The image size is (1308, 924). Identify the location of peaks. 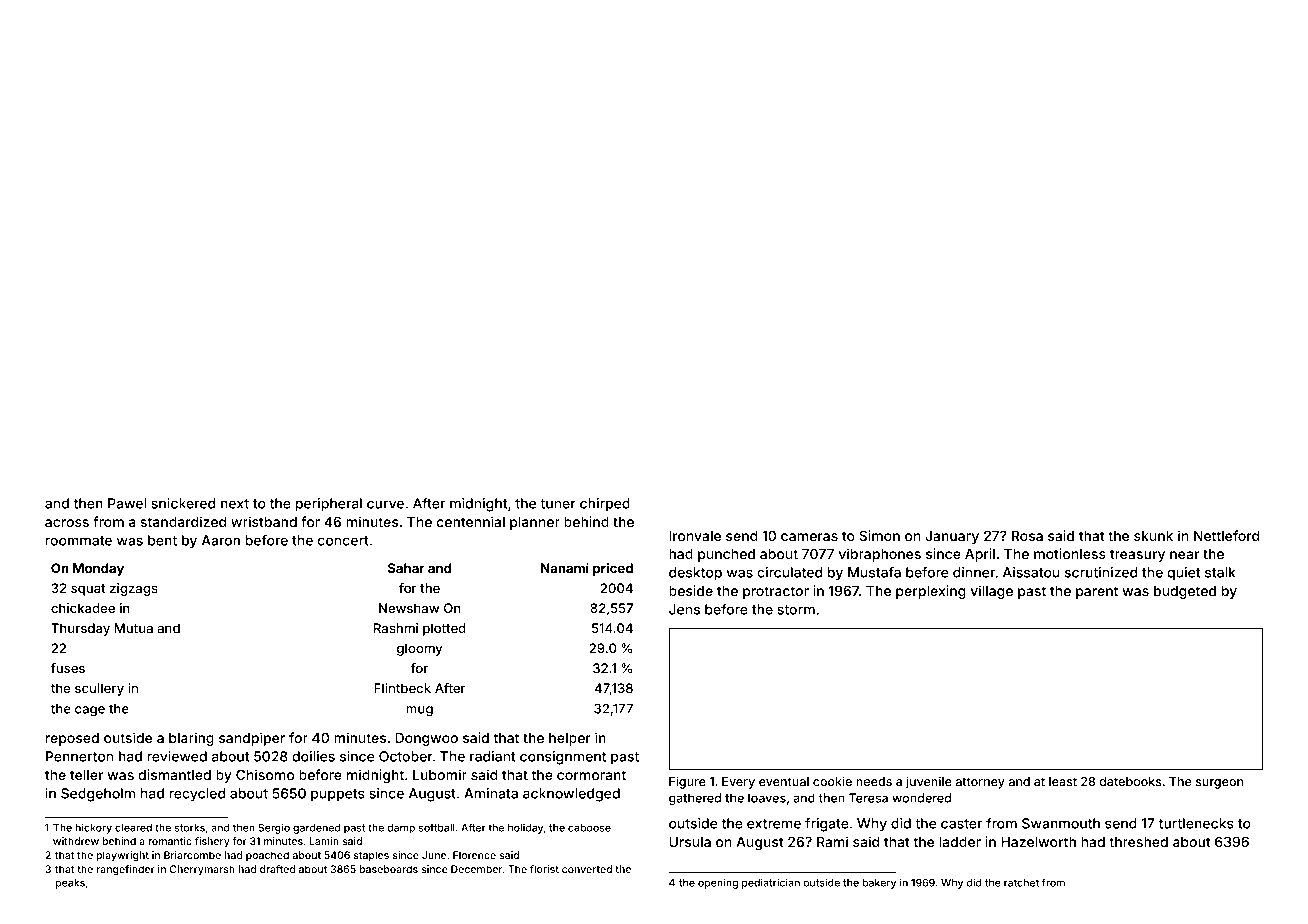
(70, 884).
